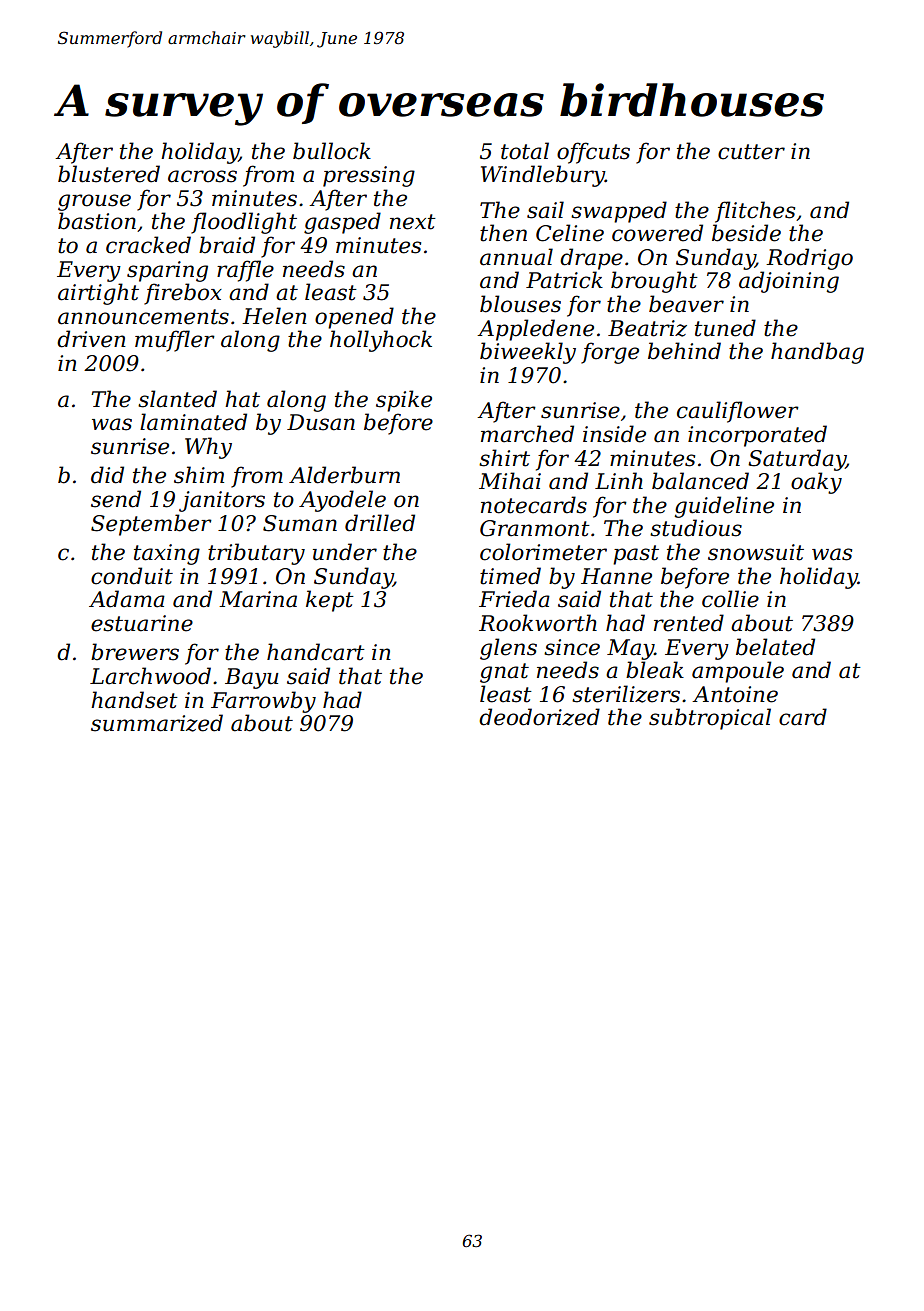 The width and height of the image is (924, 1311). I want to click on Frieda, so click(514, 599).
